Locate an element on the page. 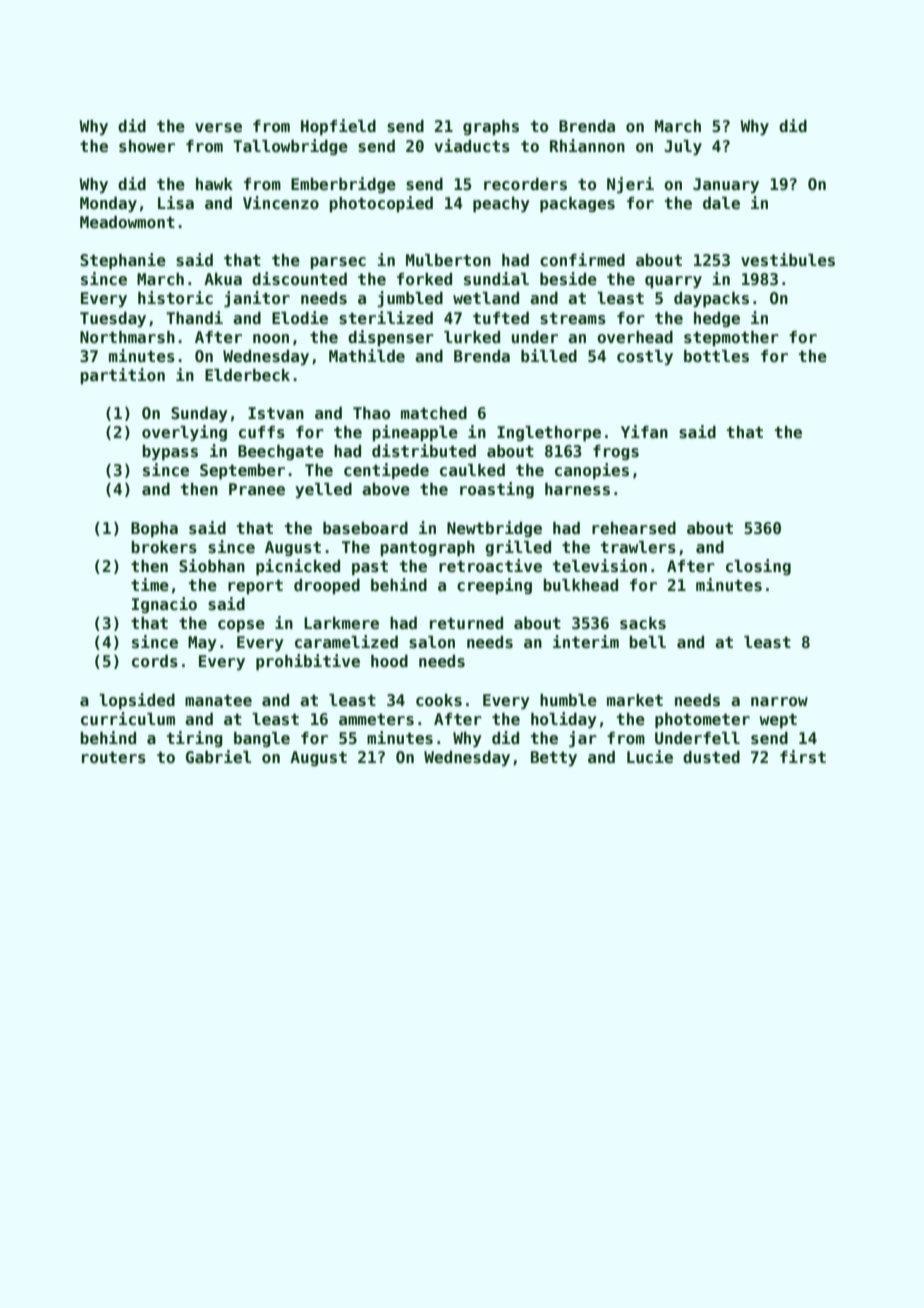 The image size is (924, 1308). interim is located at coordinates (586, 642).
